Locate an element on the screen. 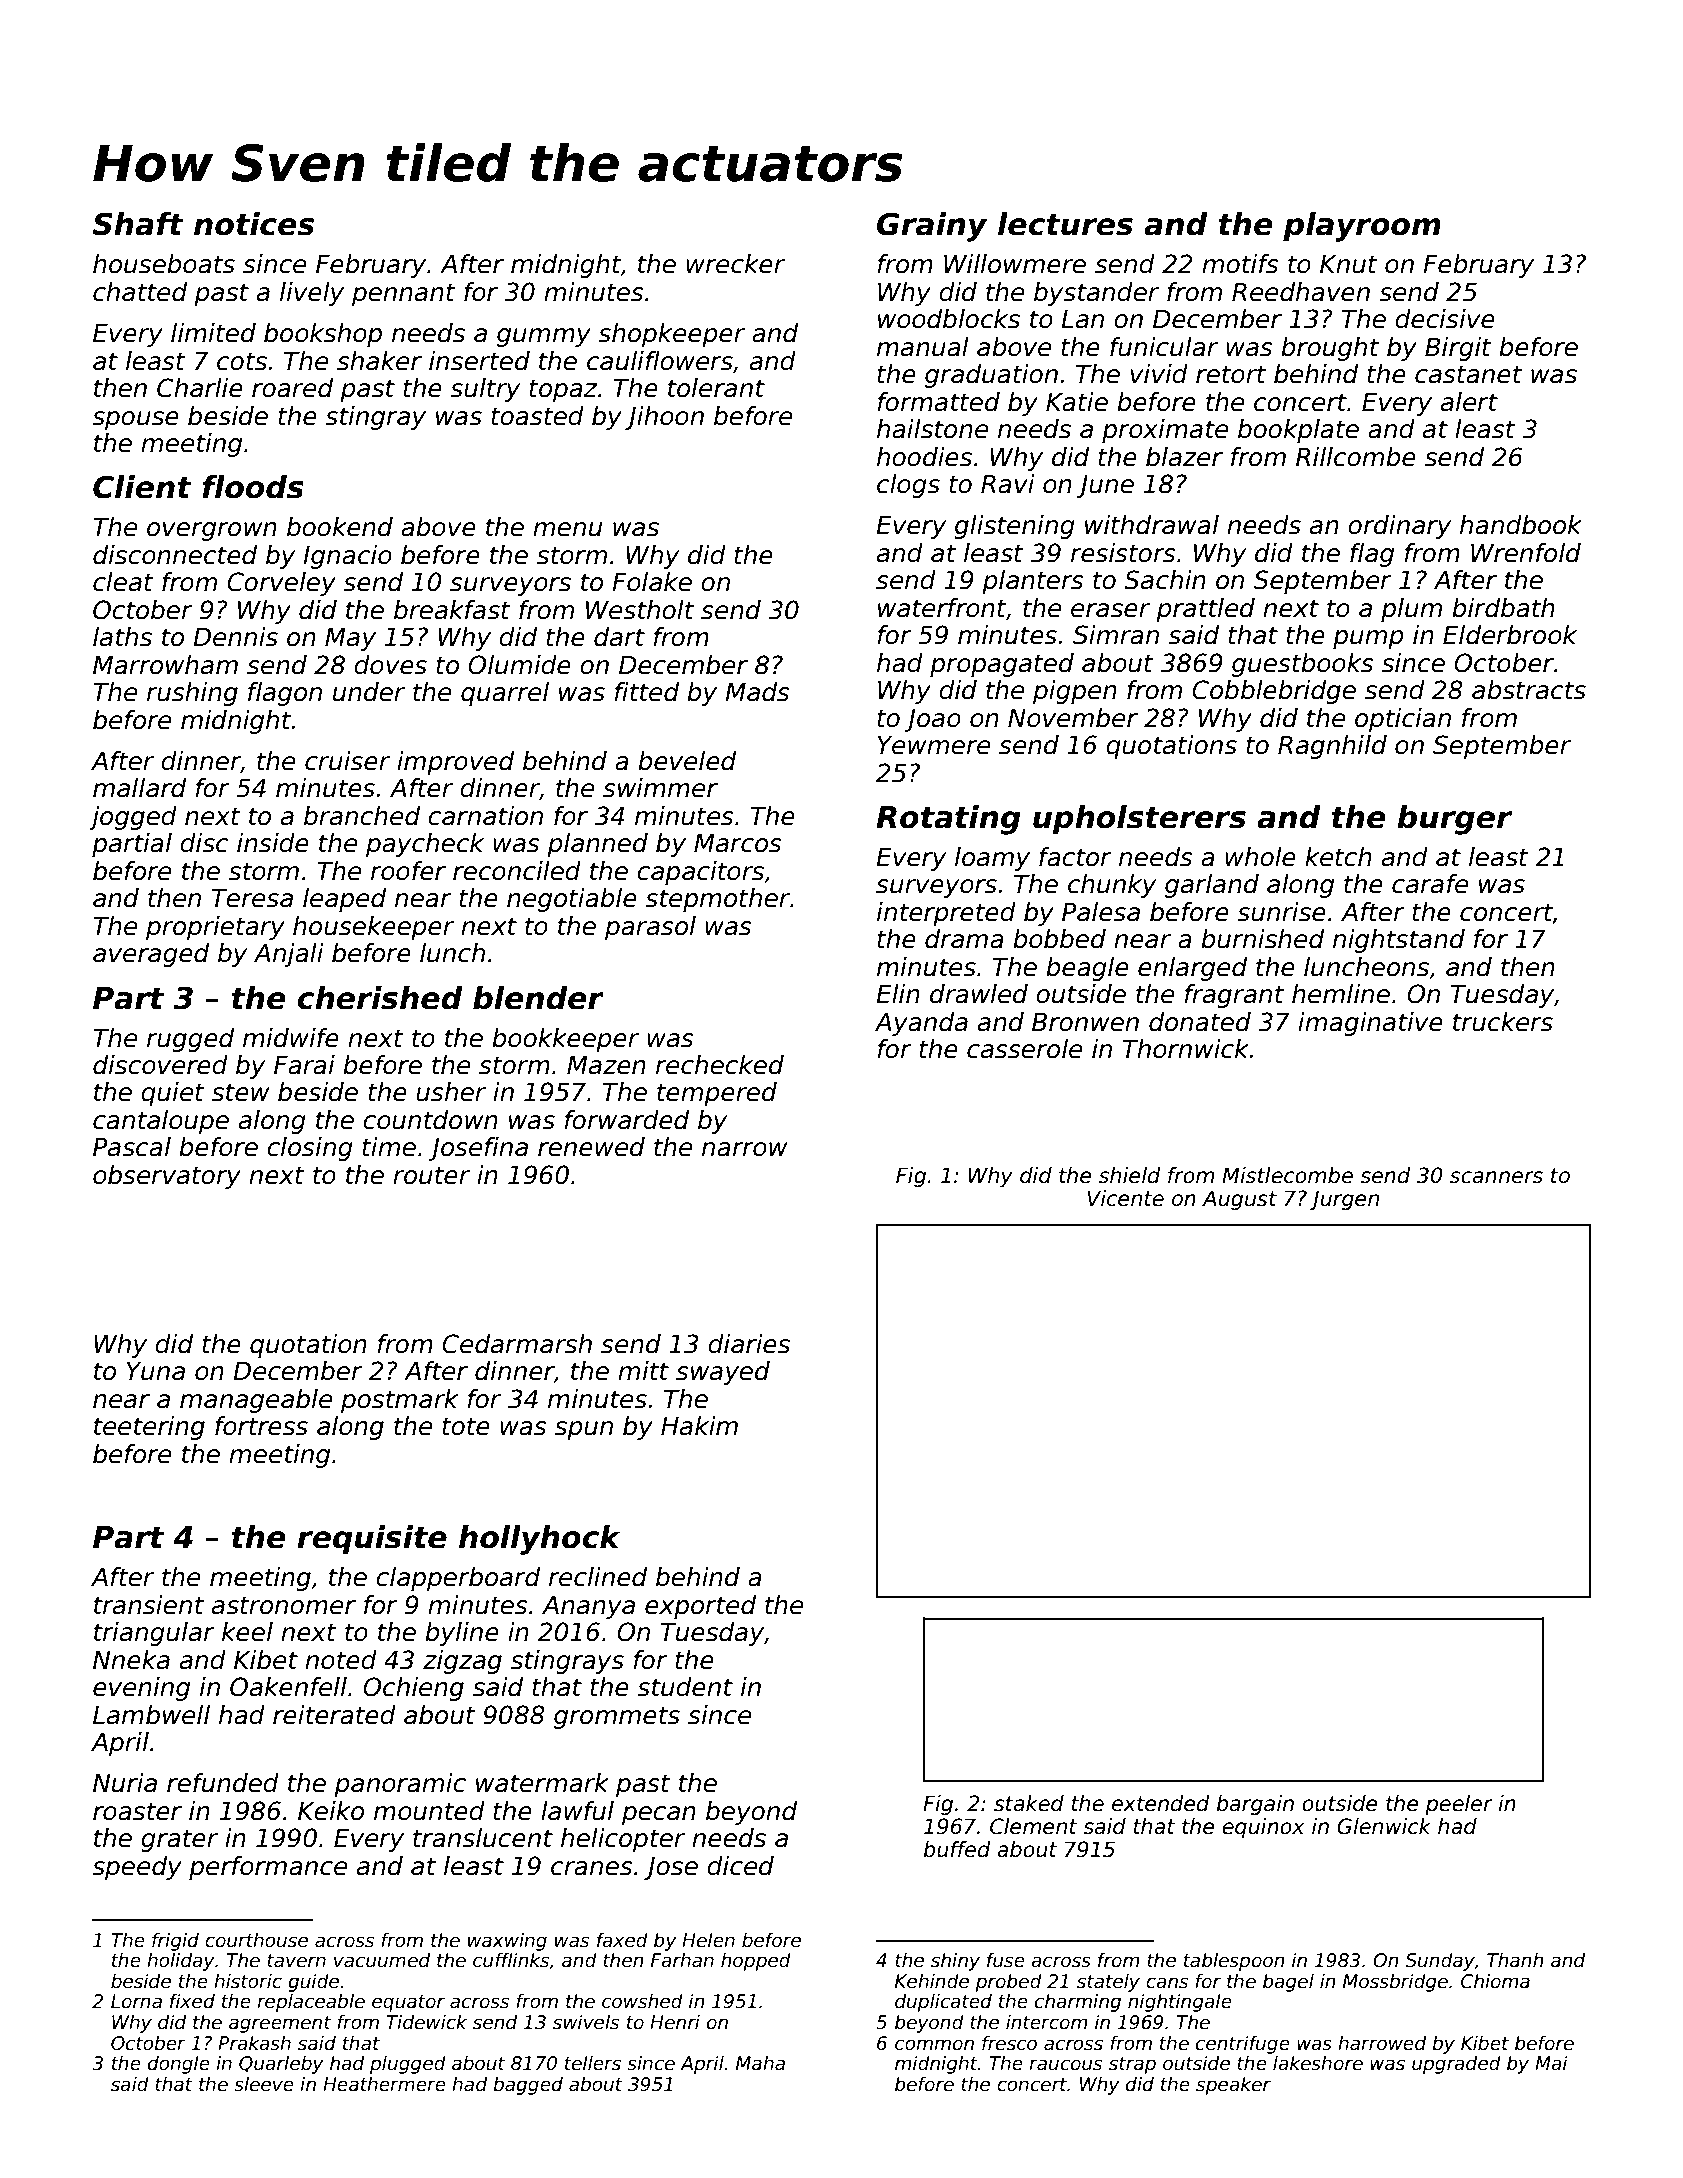  dongle is located at coordinates (179, 2065).
